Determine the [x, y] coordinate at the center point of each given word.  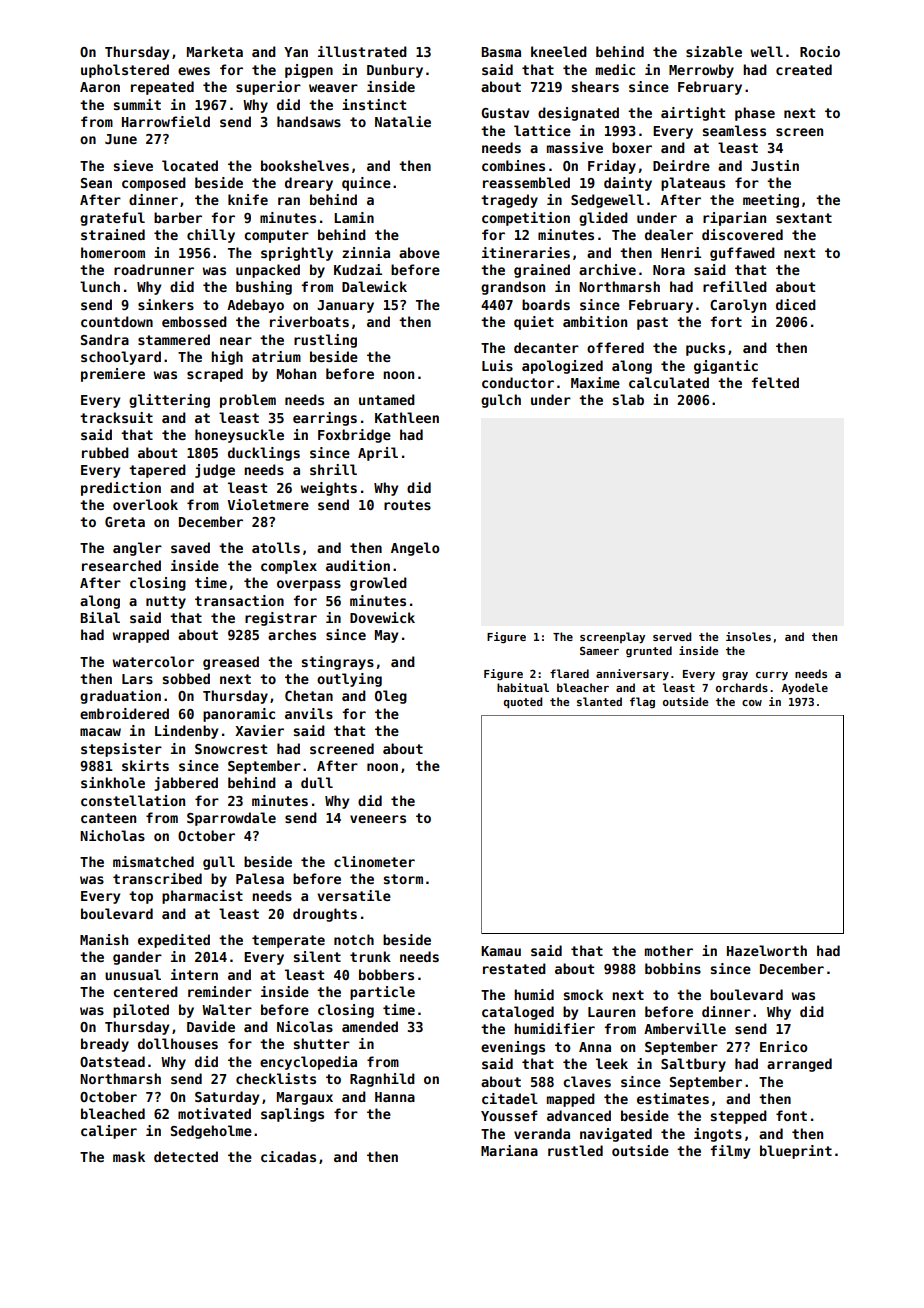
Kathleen [407, 417]
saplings [292, 1115]
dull [317, 782]
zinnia [366, 252]
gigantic [726, 367]
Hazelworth [767, 950]
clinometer [374, 861]
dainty [628, 184]
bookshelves [305, 165]
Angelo [415, 549]
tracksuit [116, 417]
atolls [276, 547]
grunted [649, 651]
